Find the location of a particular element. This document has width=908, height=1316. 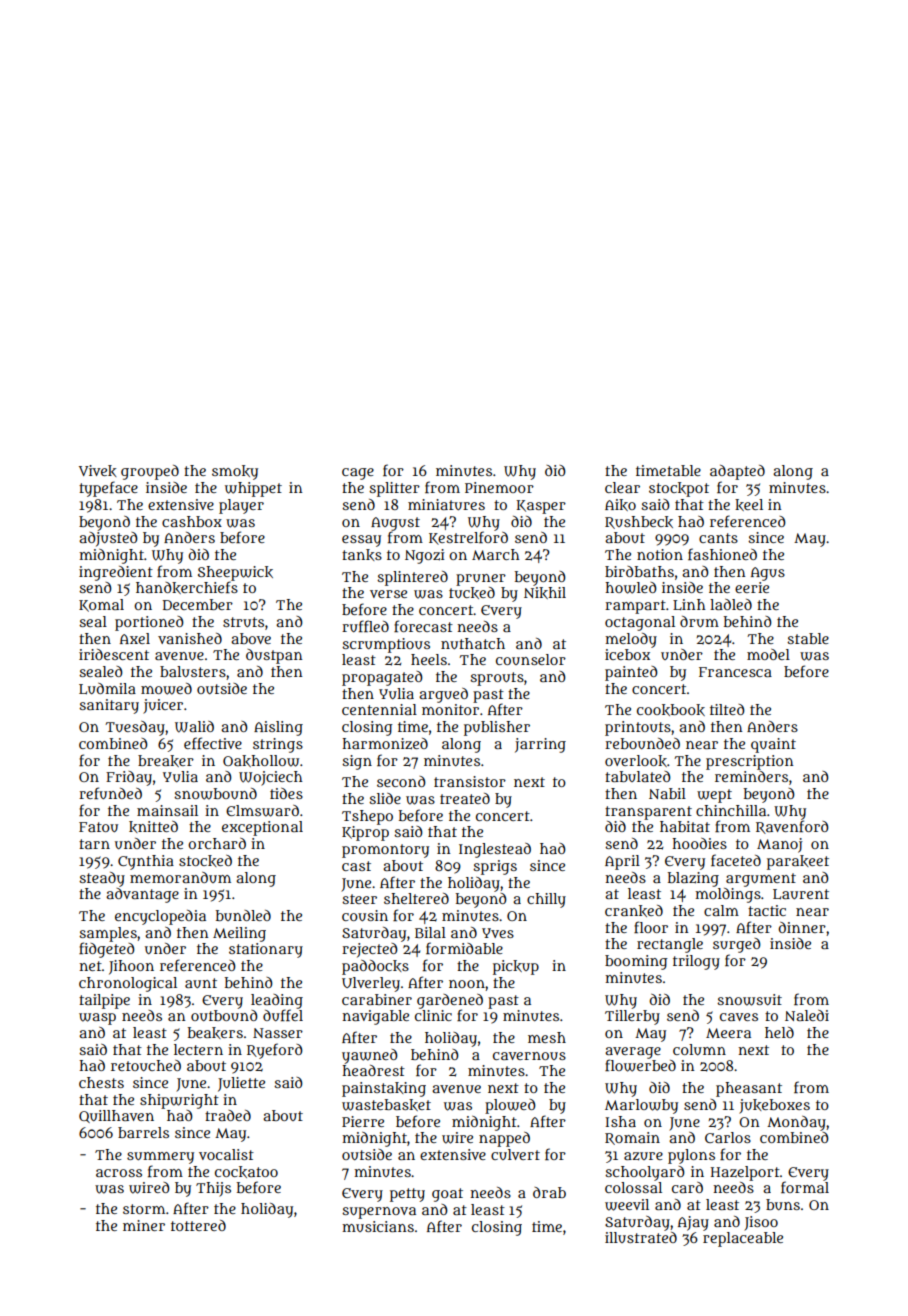

fidgeted is located at coordinates (107, 950).
